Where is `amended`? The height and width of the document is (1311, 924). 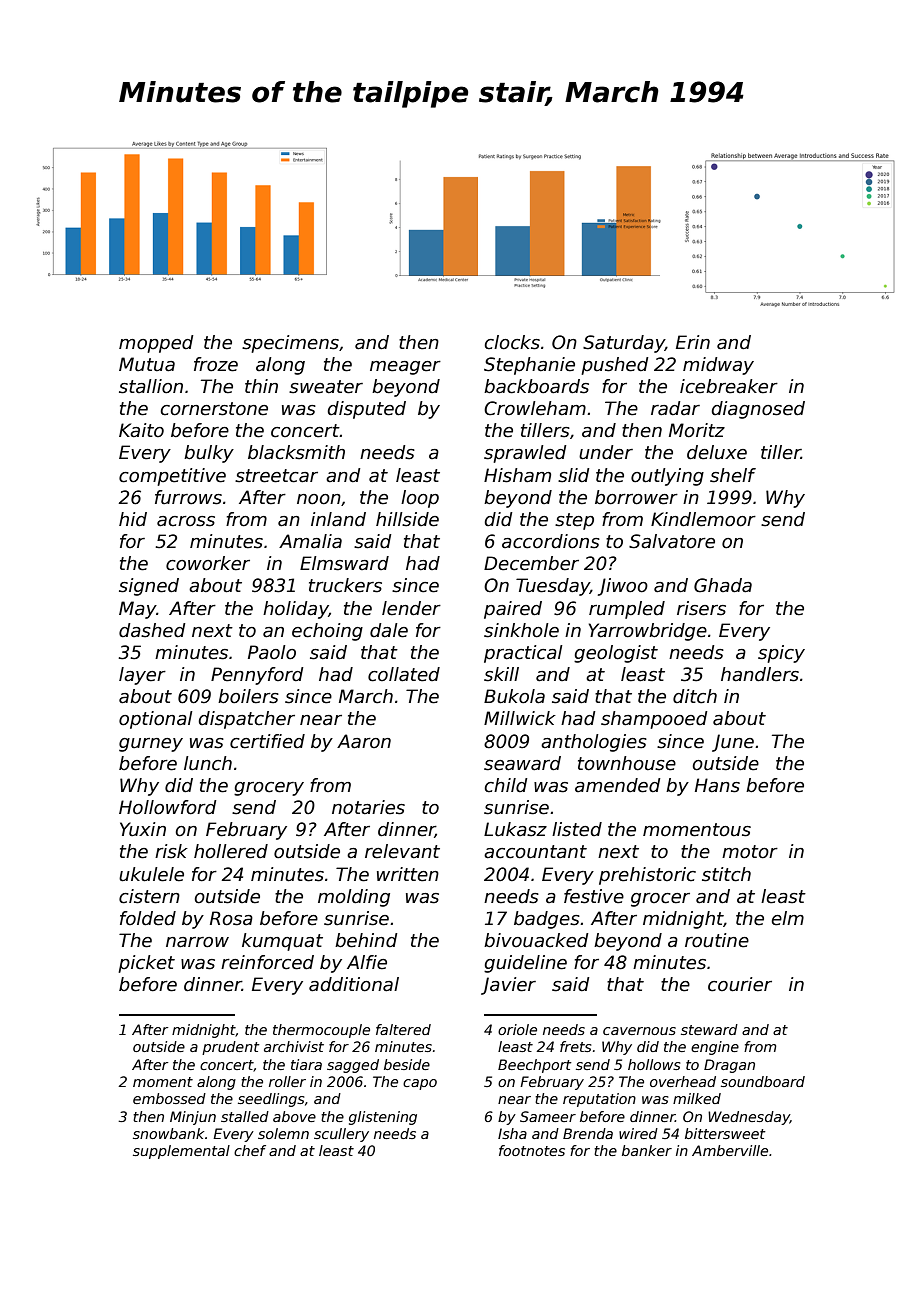 amended is located at coordinates (618, 785).
